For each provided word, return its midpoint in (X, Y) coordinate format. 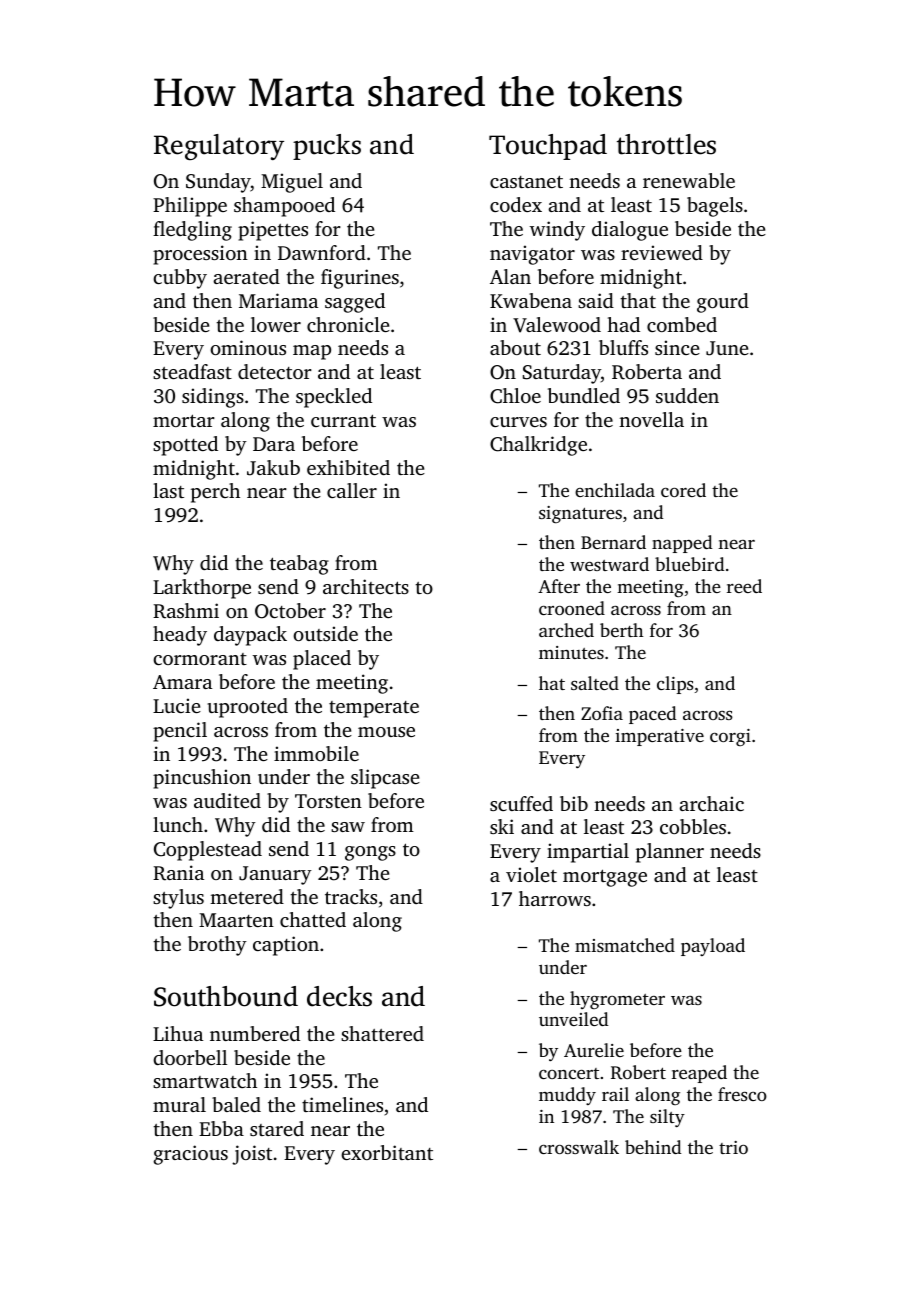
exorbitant (387, 1152)
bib (574, 803)
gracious (191, 1155)
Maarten (236, 920)
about (515, 347)
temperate (374, 709)
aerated (246, 276)
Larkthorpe (202, 589)
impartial (588, 853)
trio (733, 1147)
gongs (370, 853)
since (677, 347)
